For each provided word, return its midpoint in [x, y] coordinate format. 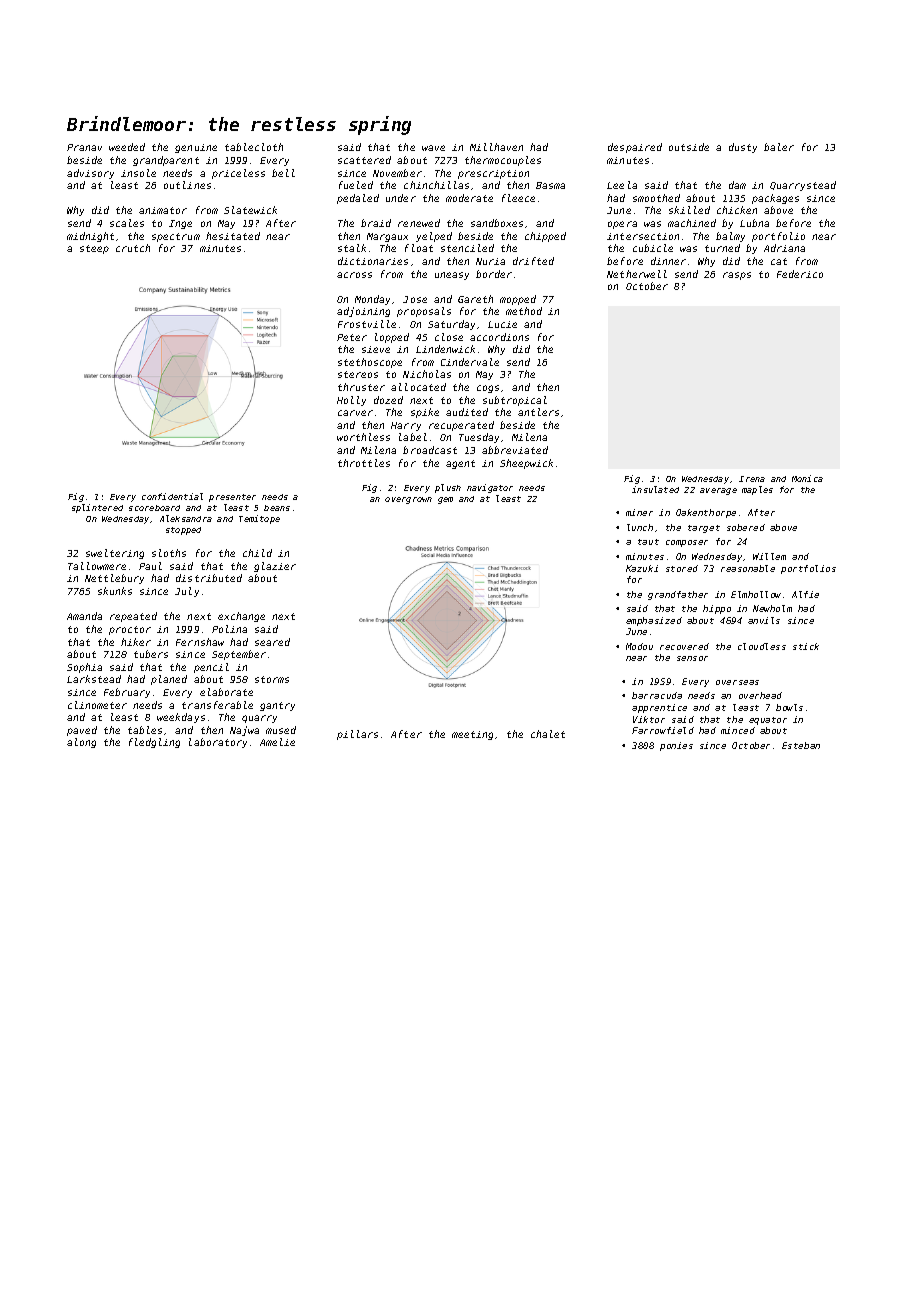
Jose [415, 299]
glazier [275, 567]
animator [163, 210]
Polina [229, 629]
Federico [800, 274]
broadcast [430, 450]
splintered [97, 508]
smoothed [656, 198]
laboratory [218, 743]
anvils [764, 620]
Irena [752, 479]
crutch [133, 248]
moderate [469, 198]
